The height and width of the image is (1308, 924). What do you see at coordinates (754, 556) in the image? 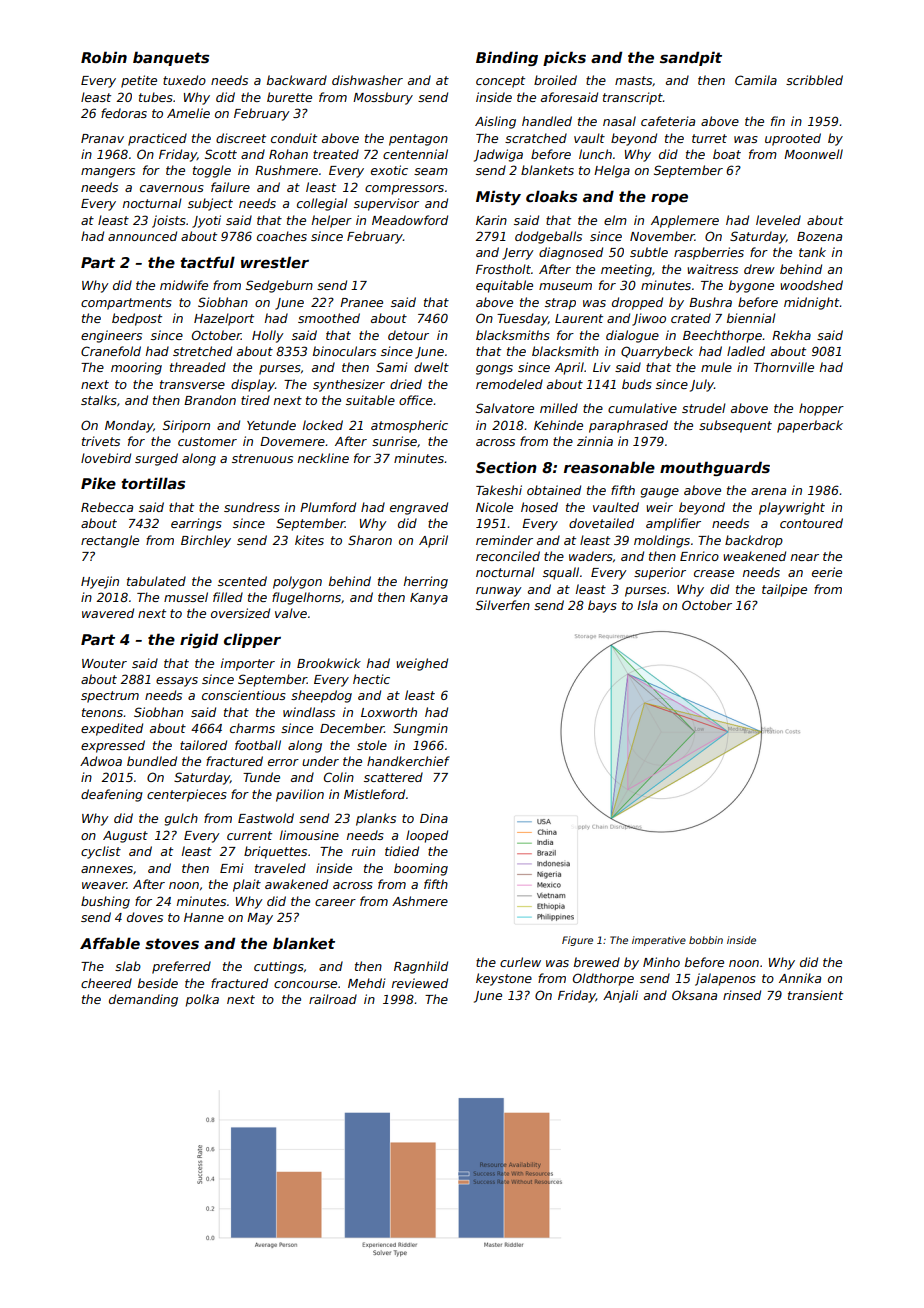
I see `weakened` at bounding box center [754, 556].
